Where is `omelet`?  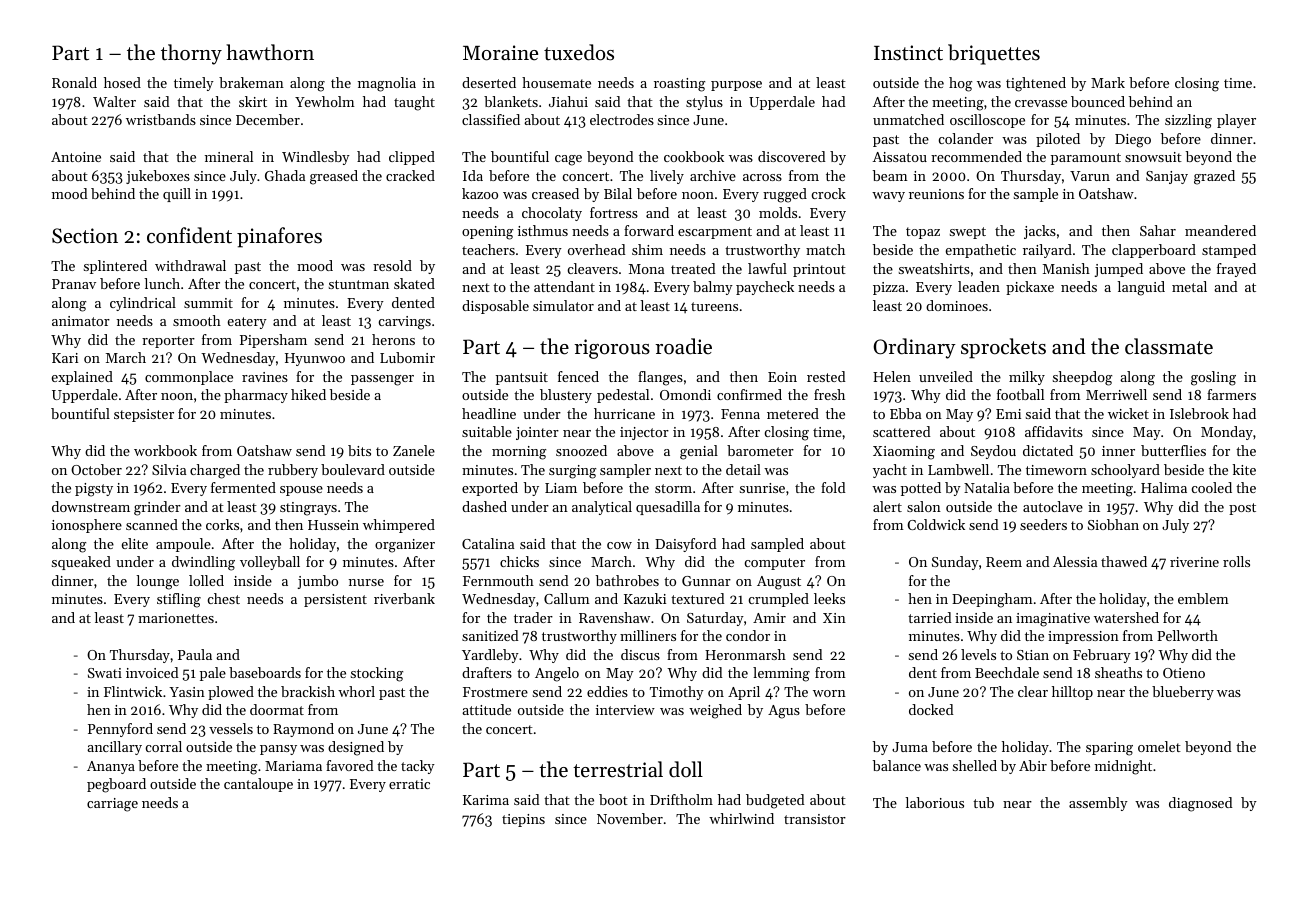
omelet is located at coordinates (1159, 746).
